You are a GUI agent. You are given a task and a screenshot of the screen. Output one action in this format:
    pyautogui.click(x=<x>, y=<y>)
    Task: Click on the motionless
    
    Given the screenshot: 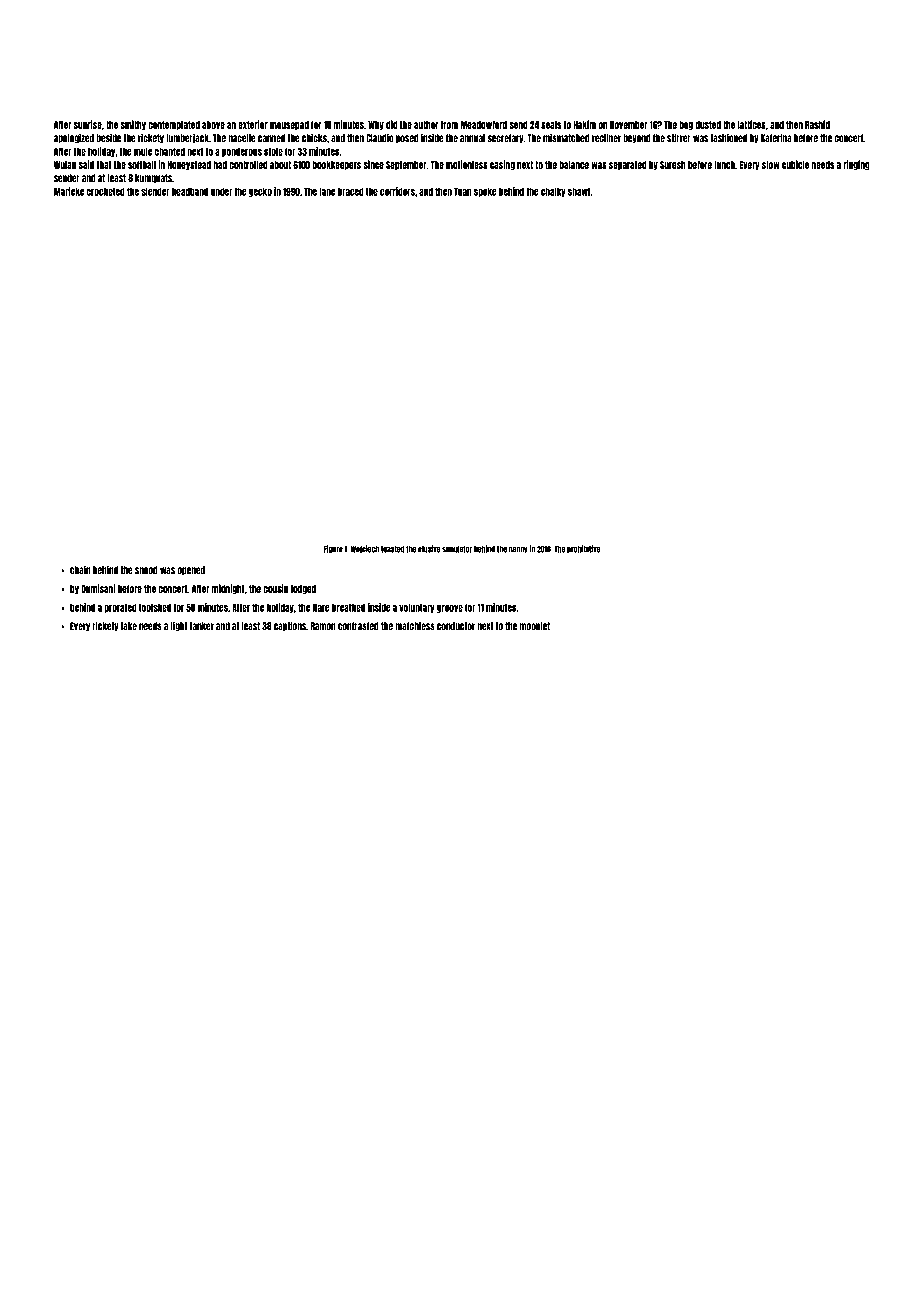 What is the action you would take?
    pyautogui.click(x=467, y=164)
